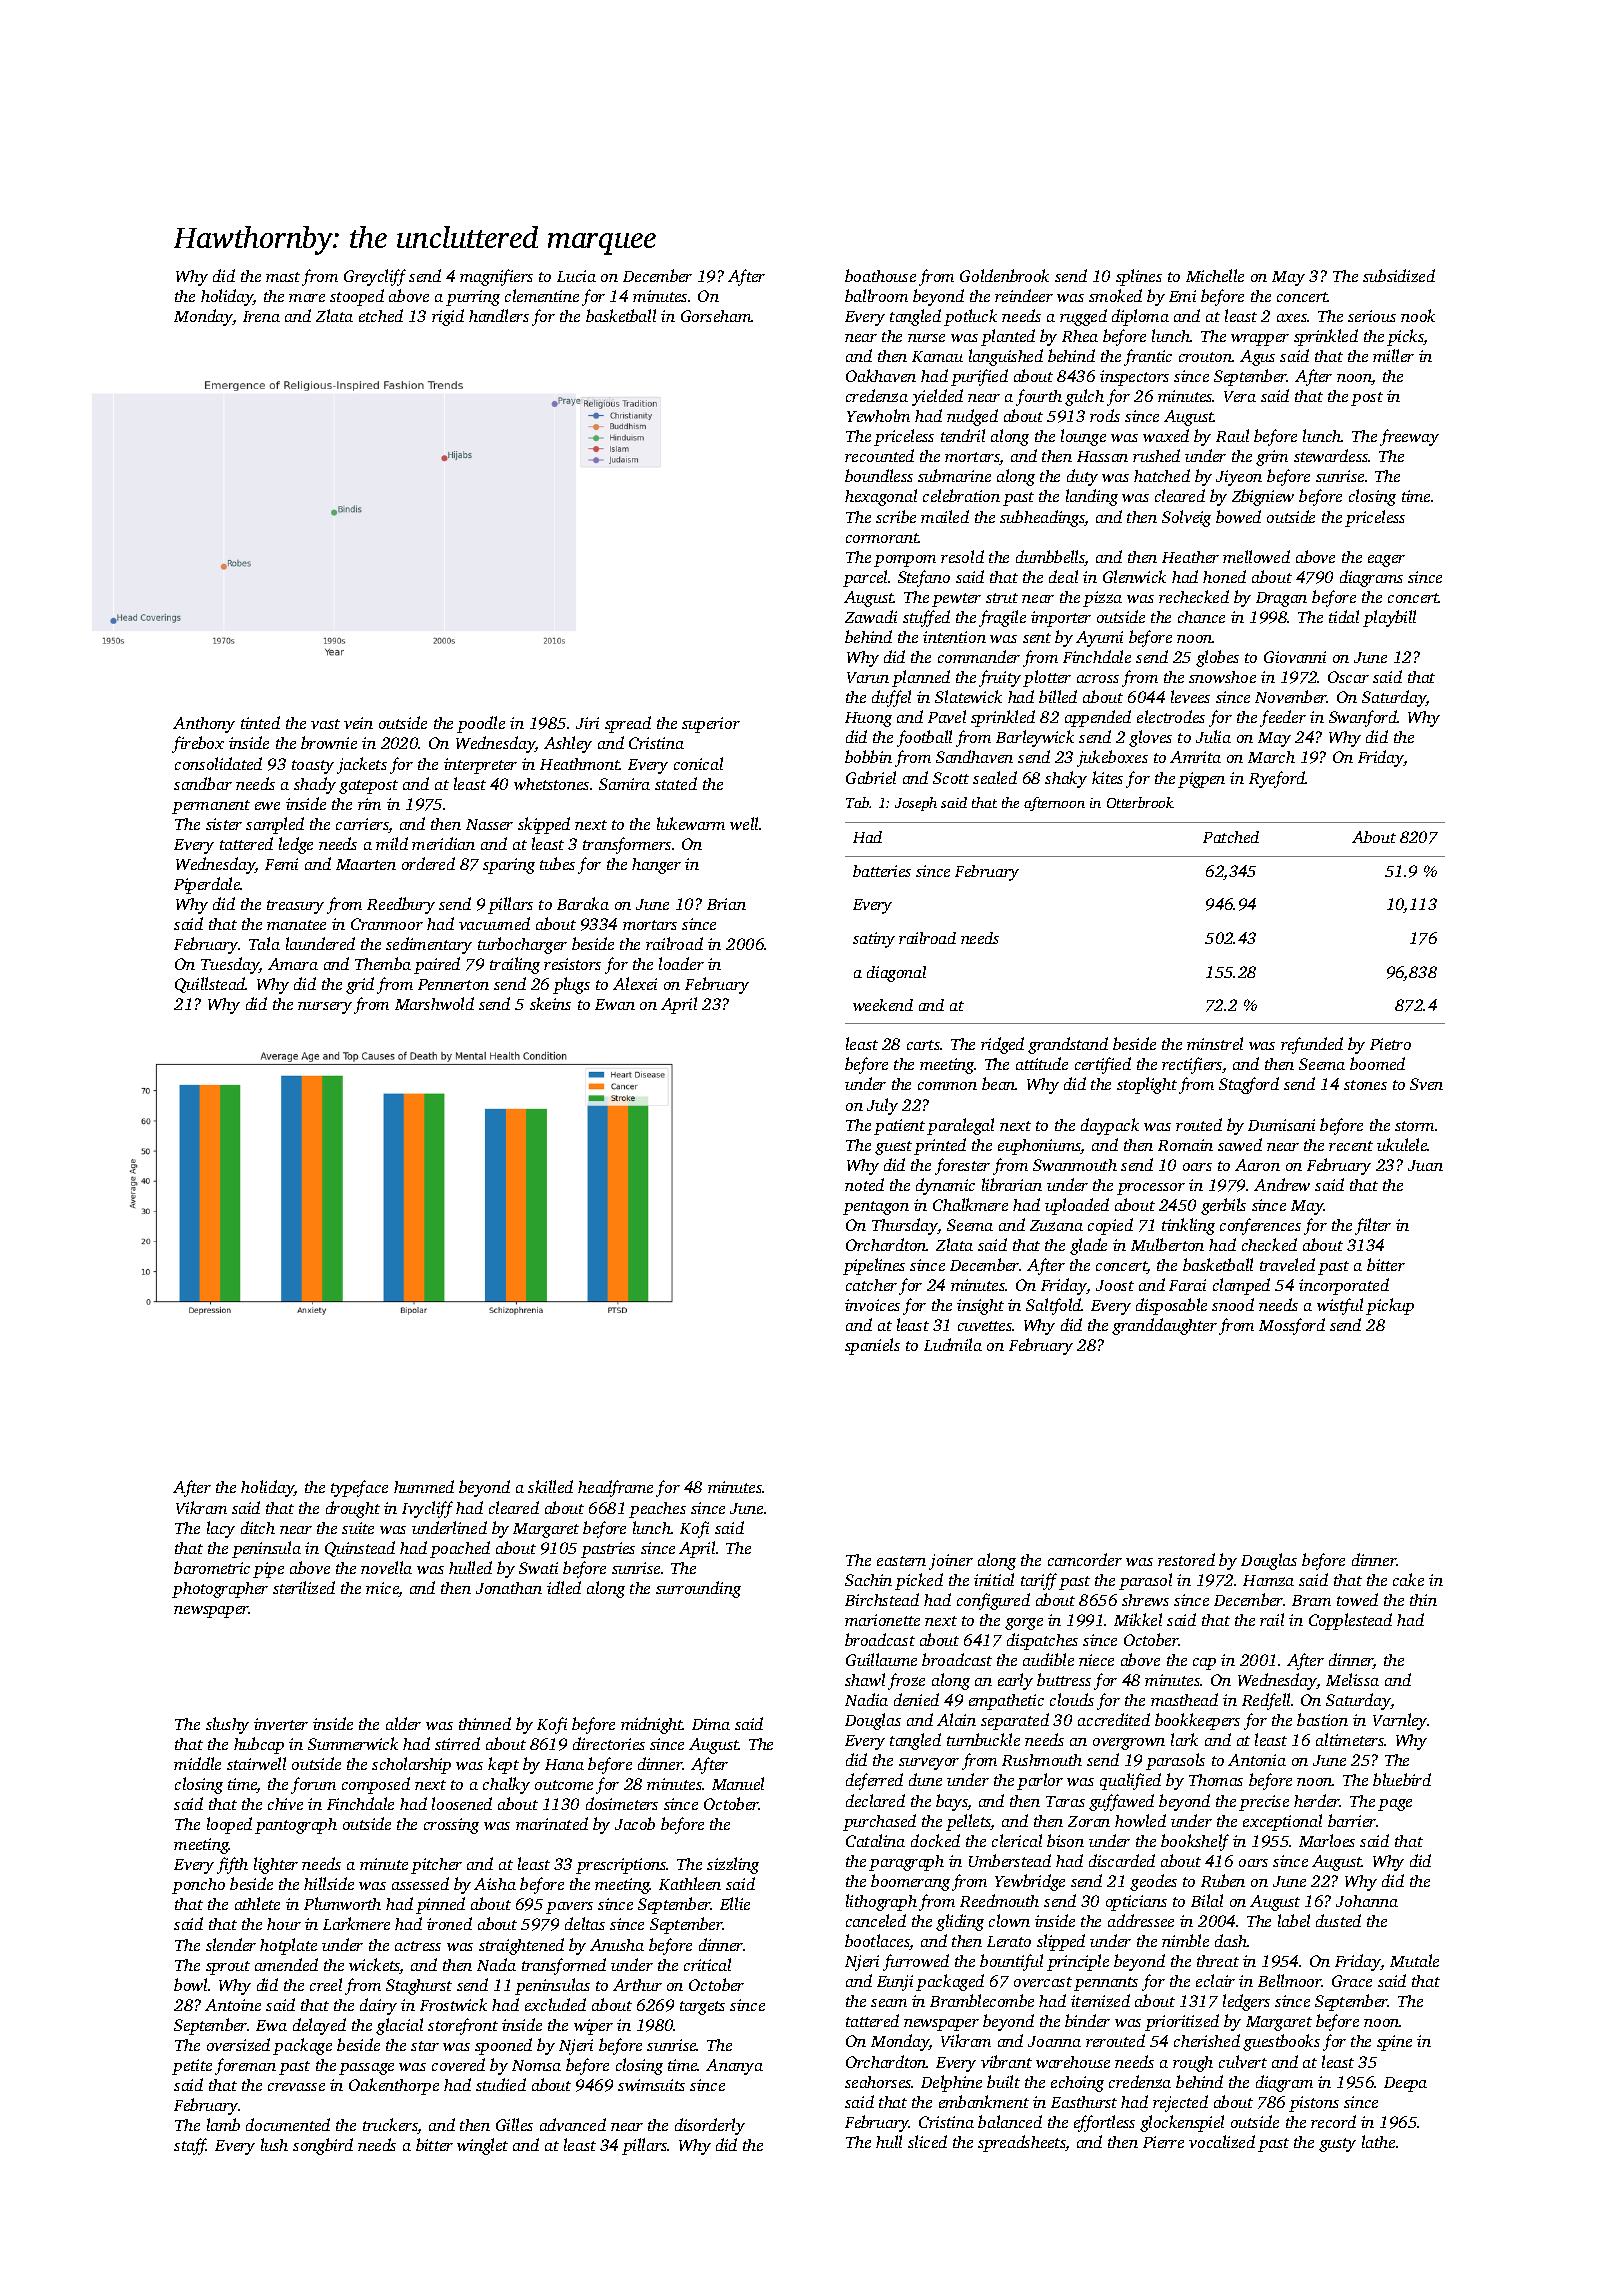  What do you see at coordinates (1085, 1559) in the screenshot?
I see `camcorder` at bounding box center [1085, 1559].
